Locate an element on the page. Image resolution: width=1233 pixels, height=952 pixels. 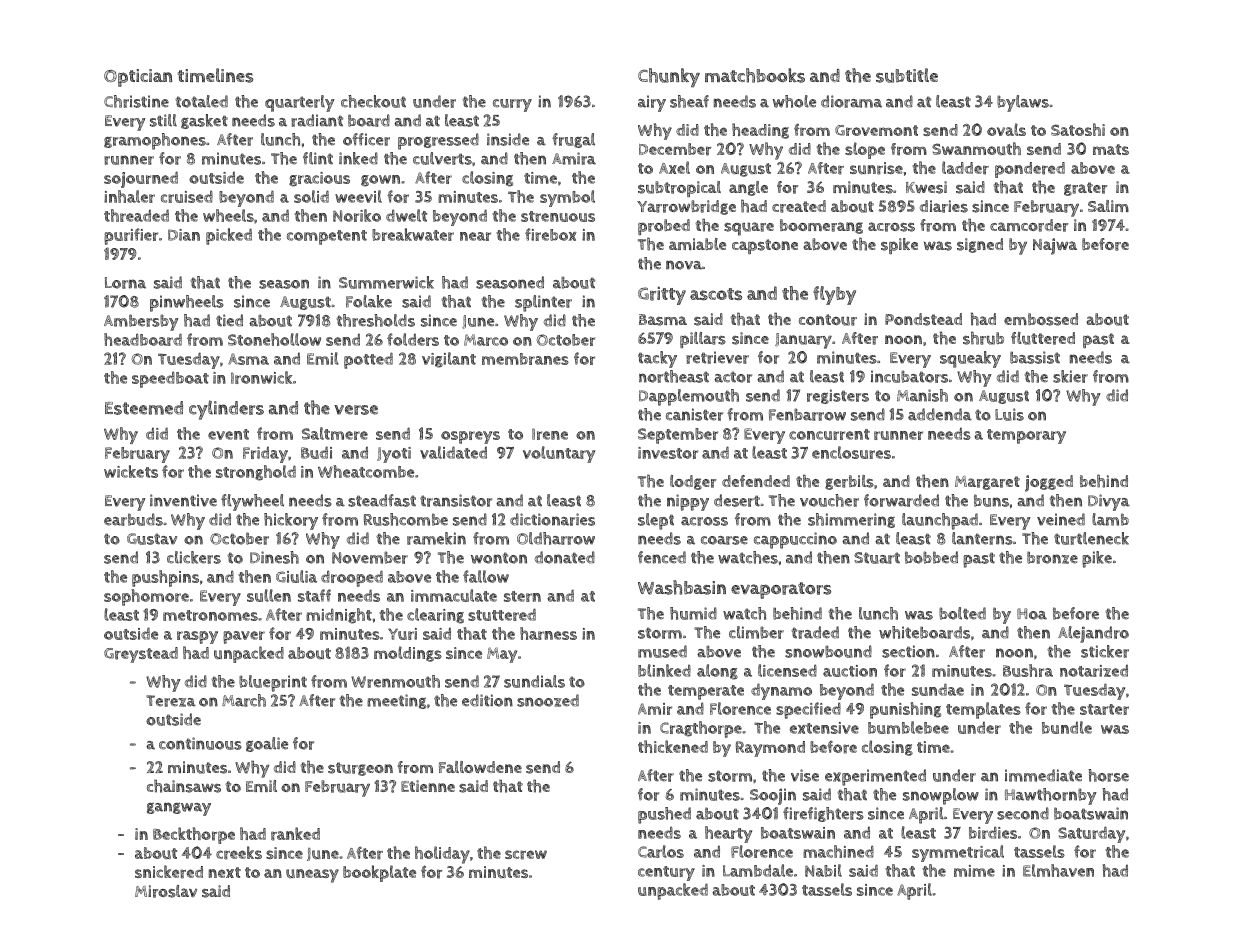
firebox is located at coordinates (551, 234).
